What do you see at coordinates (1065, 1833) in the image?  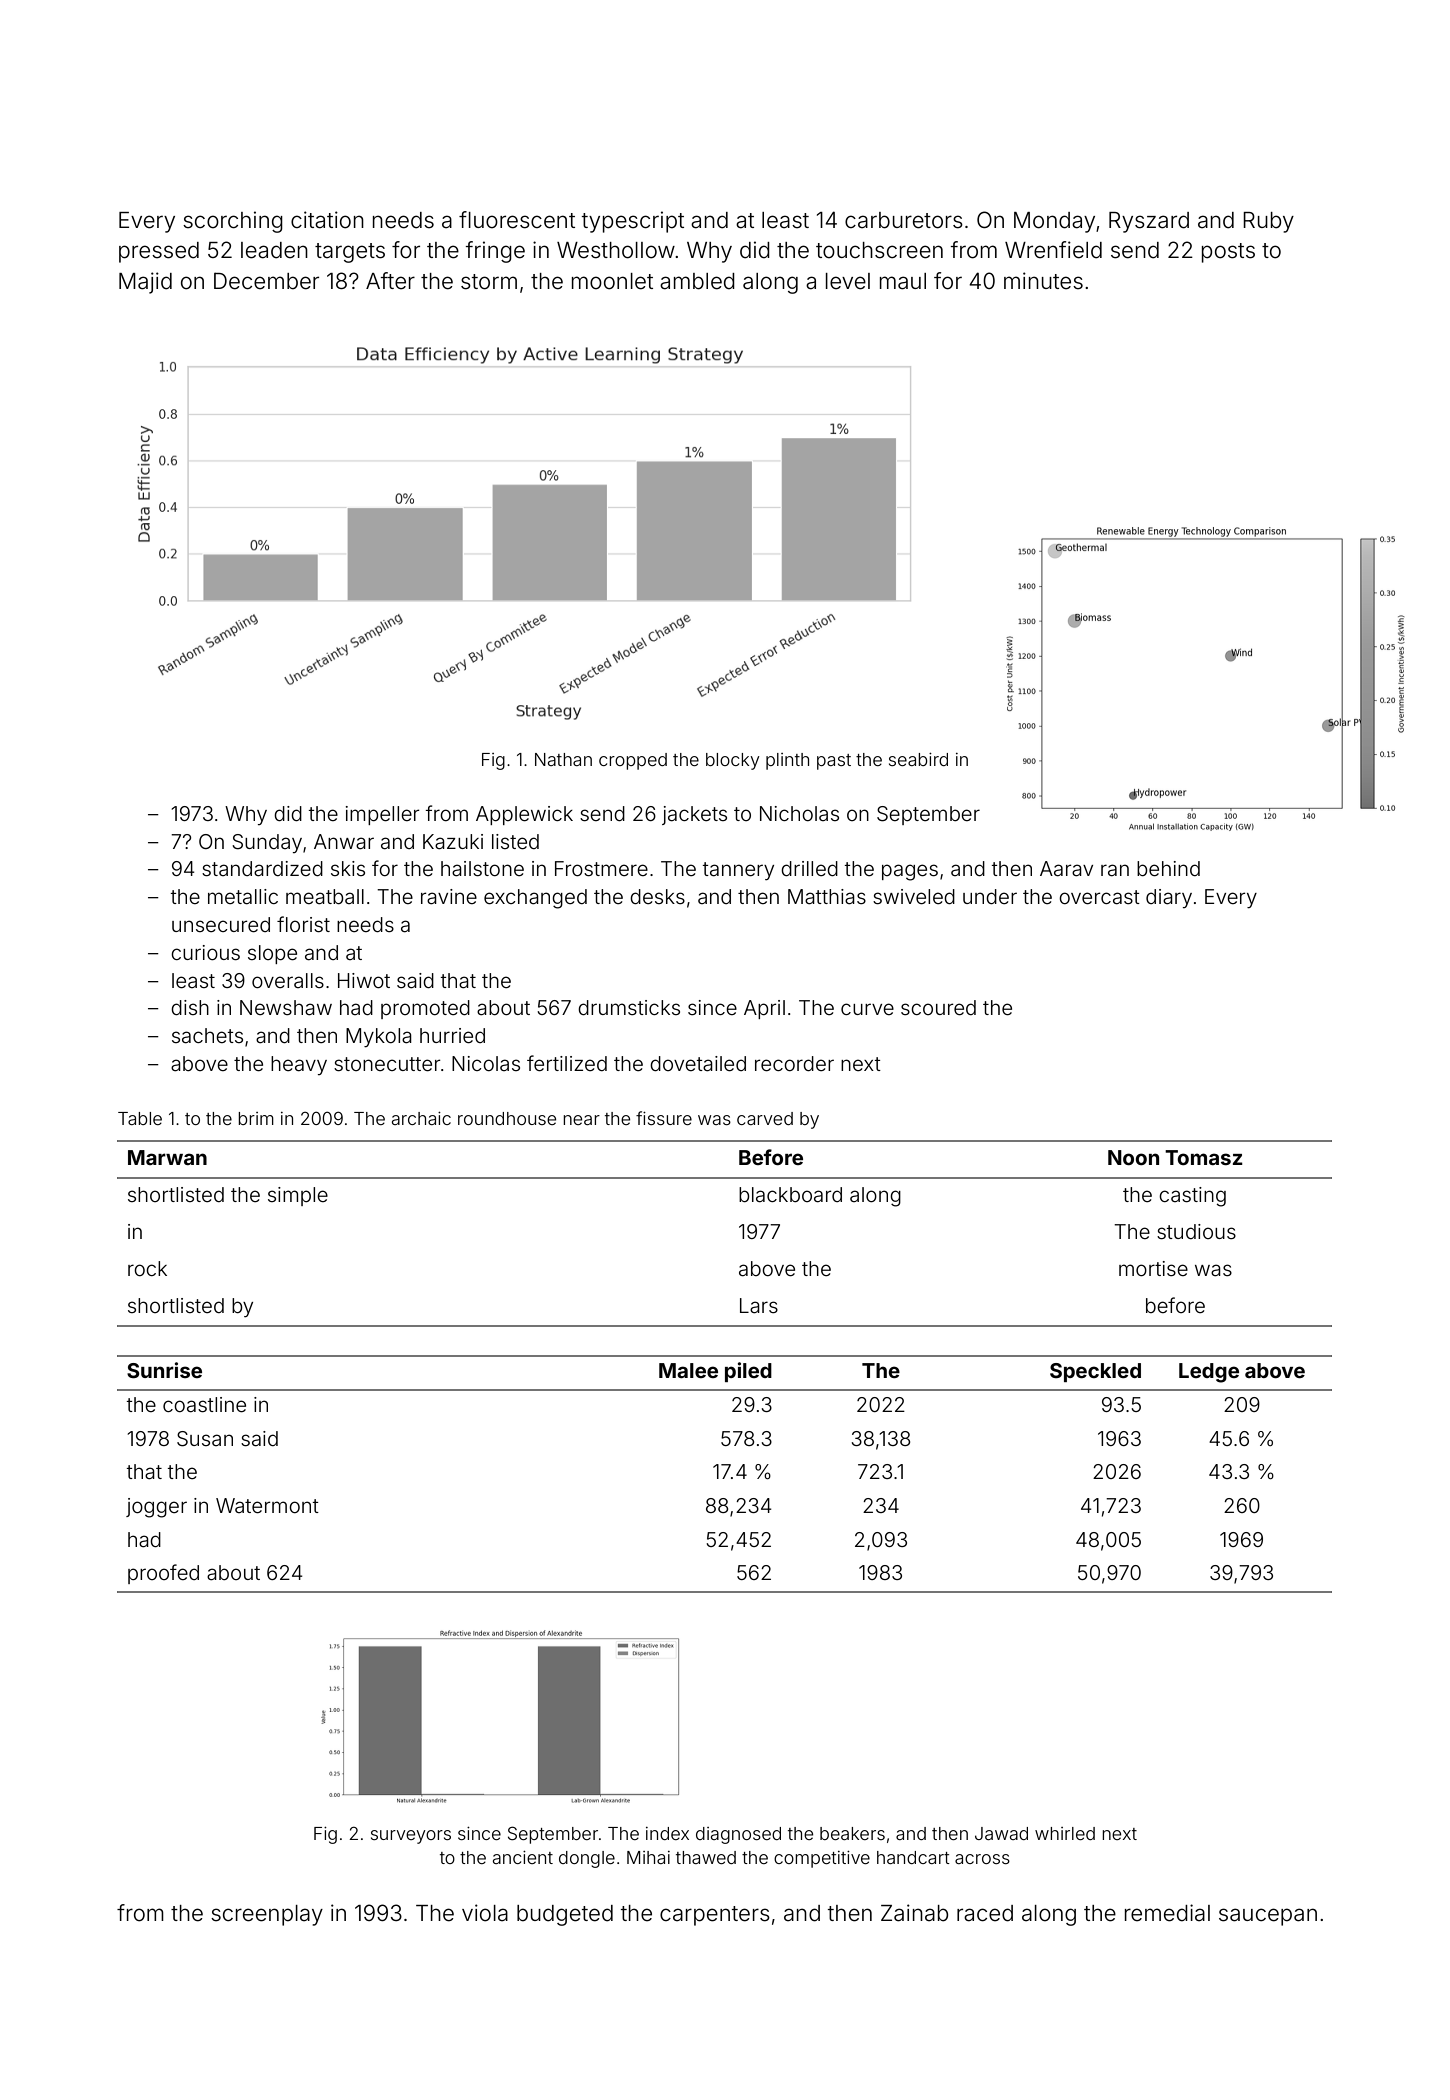 I see `whirled` at bounding box center [1065, 1833].
